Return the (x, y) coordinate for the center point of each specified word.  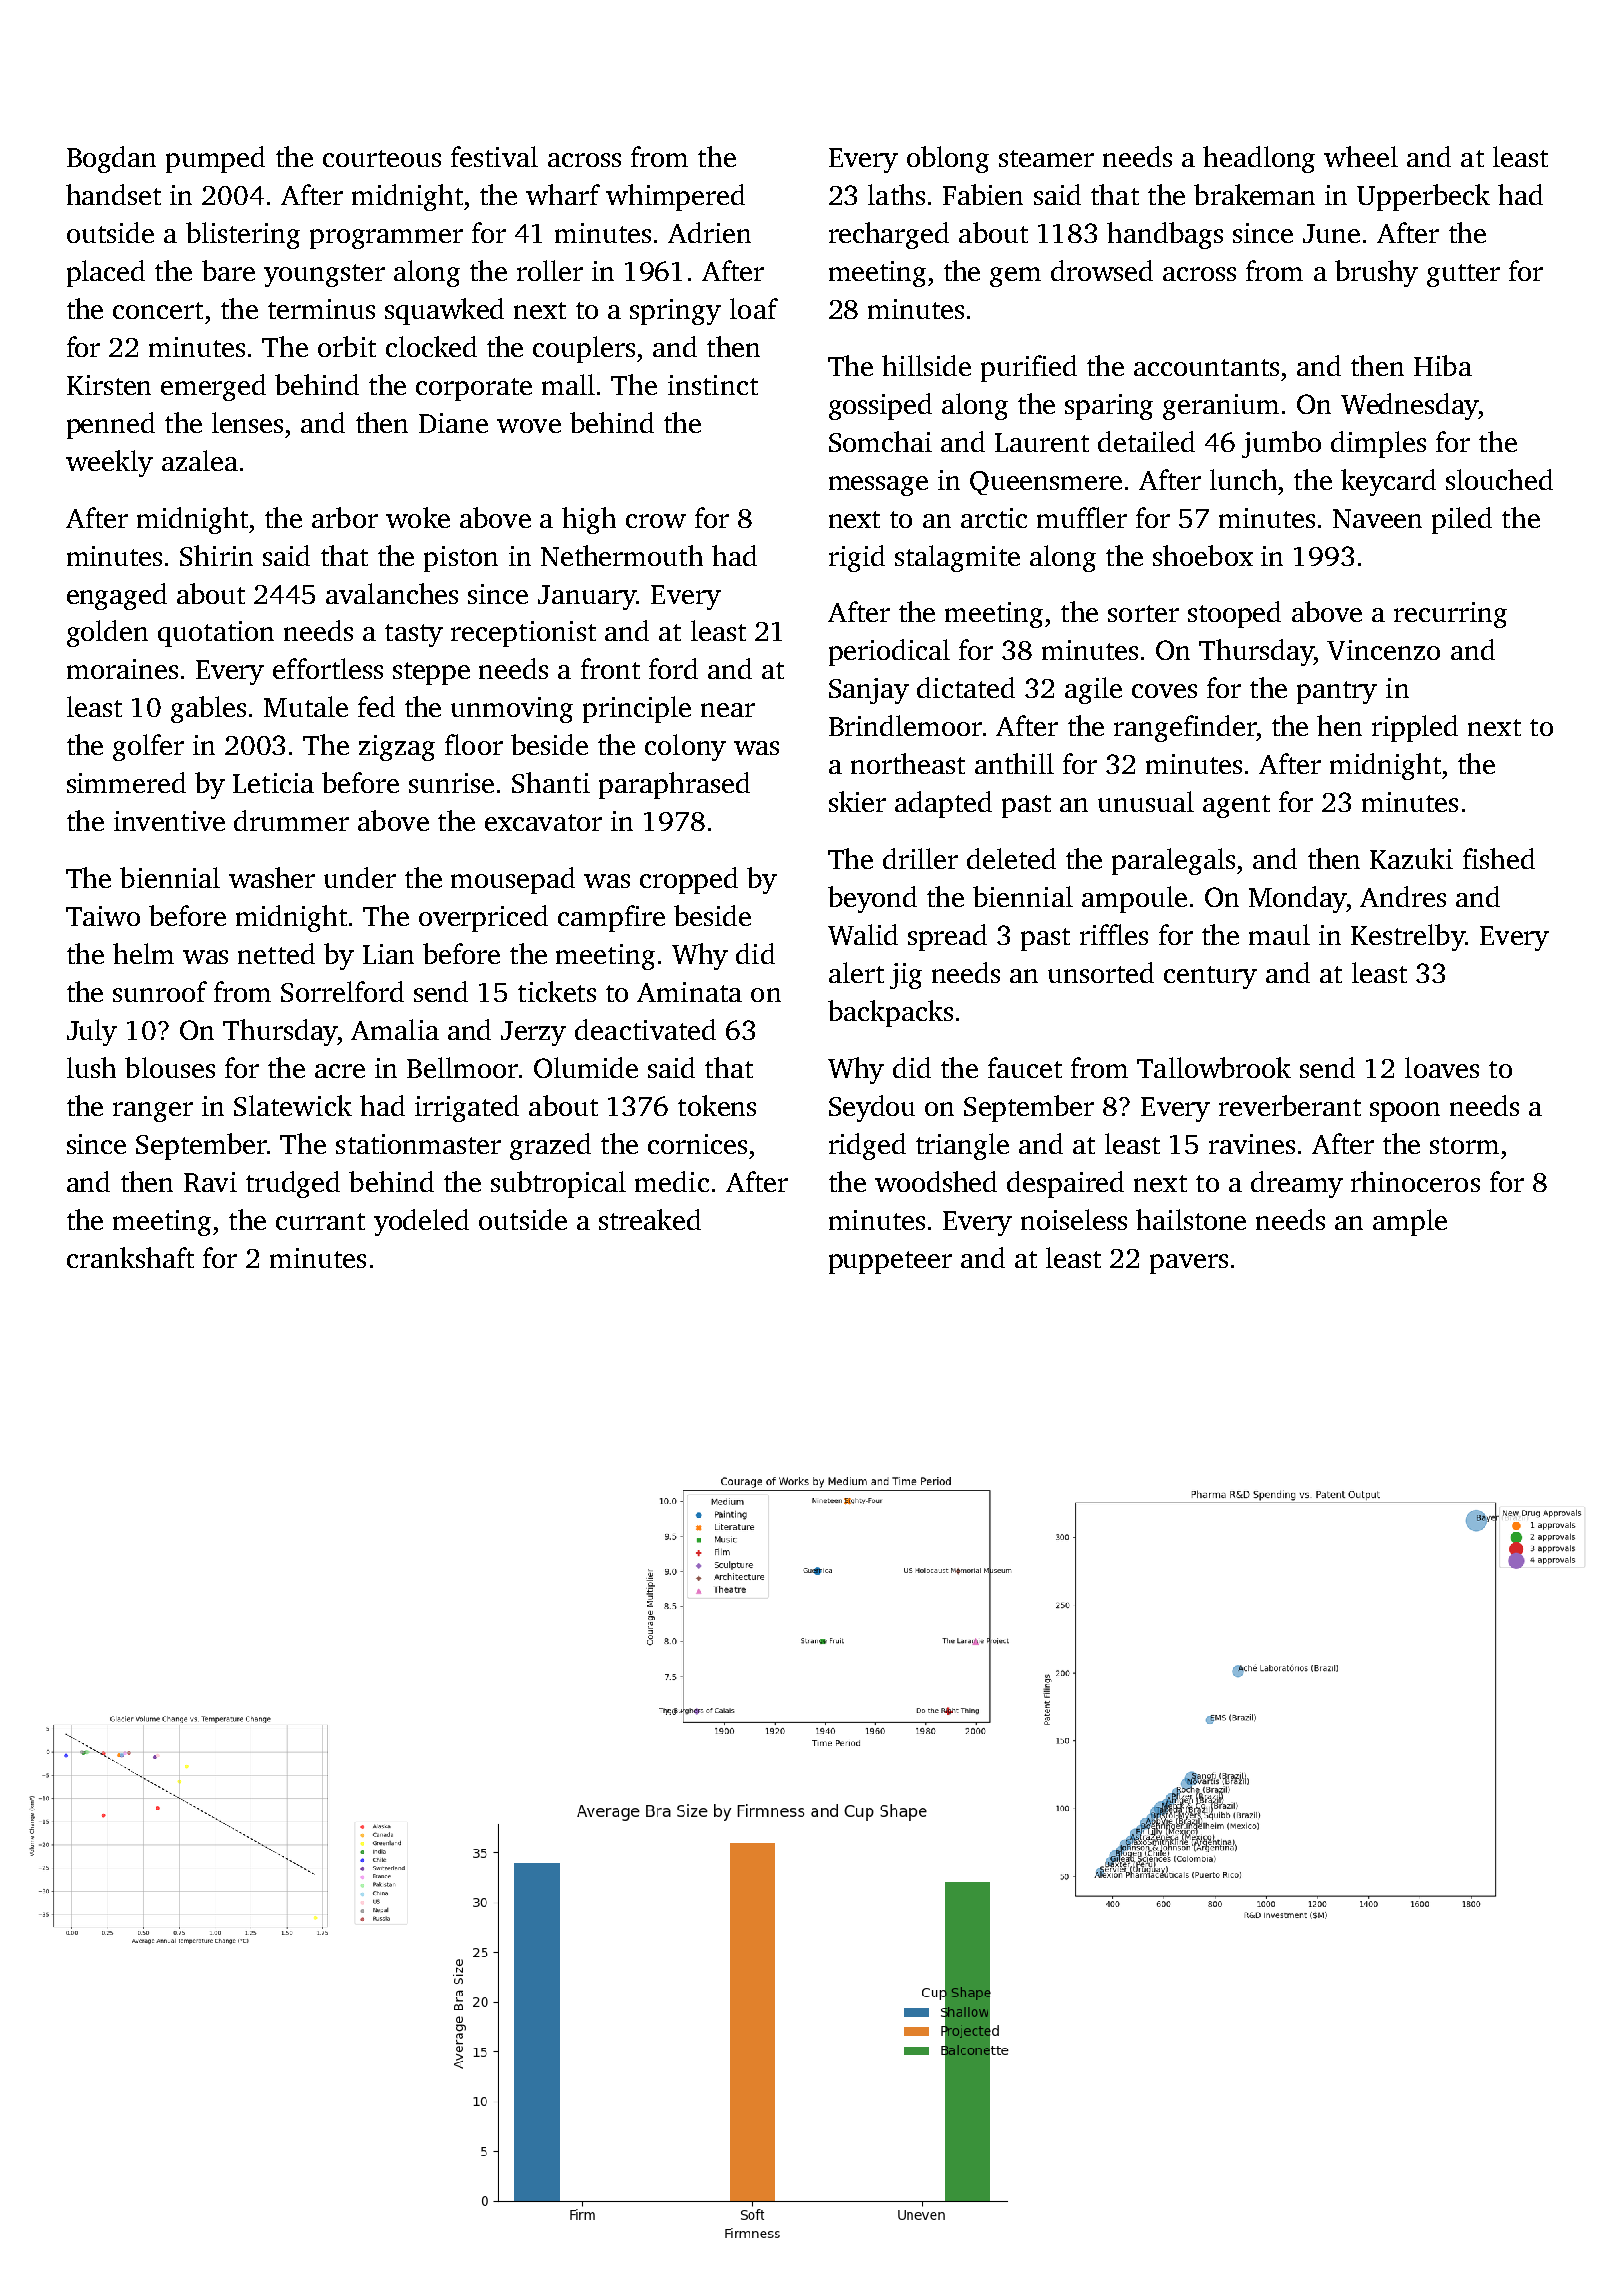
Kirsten (109, 385)
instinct (713, 385)
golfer (148, 747)
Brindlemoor (905, 725)
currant (320, 1221)
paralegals (1173, 861)
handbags (1165, 235)
